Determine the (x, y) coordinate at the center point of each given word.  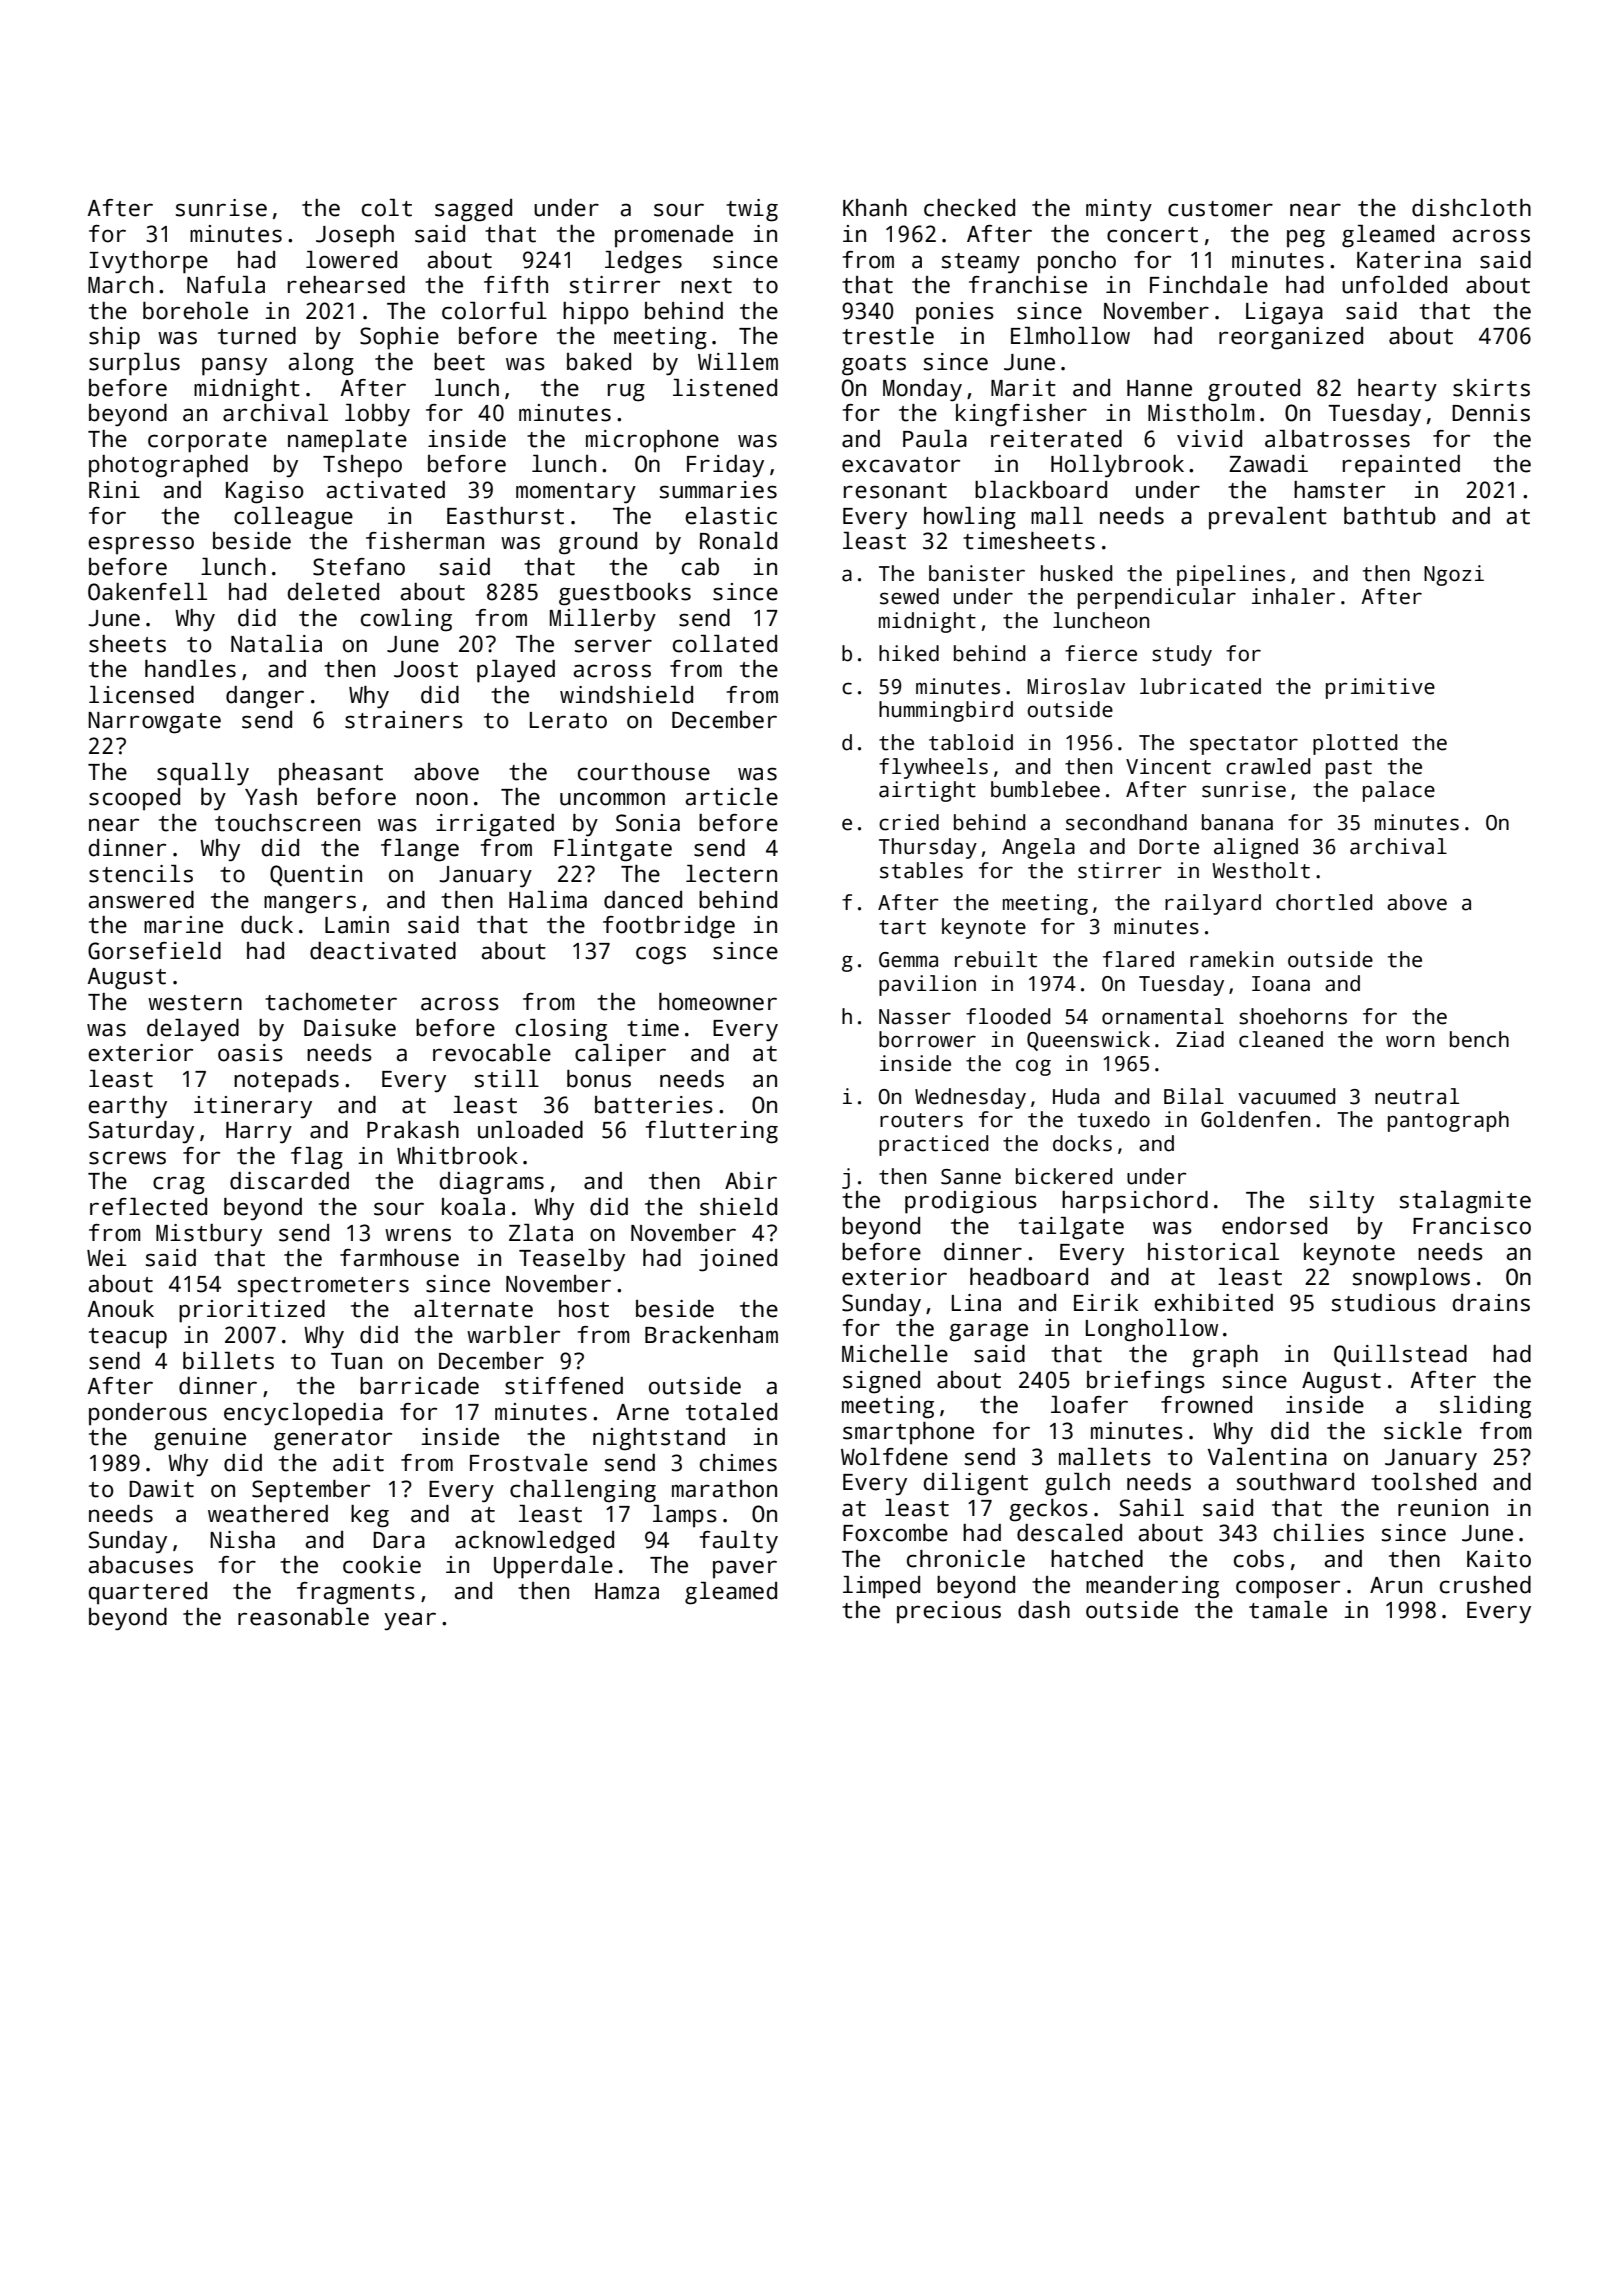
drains (1491, 1303)
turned (257, 336)
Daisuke (350, 1028)
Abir (751, 1181)
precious (949, 1612)
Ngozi (1454, 575)
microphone (652, 441)
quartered (148, 1593)
